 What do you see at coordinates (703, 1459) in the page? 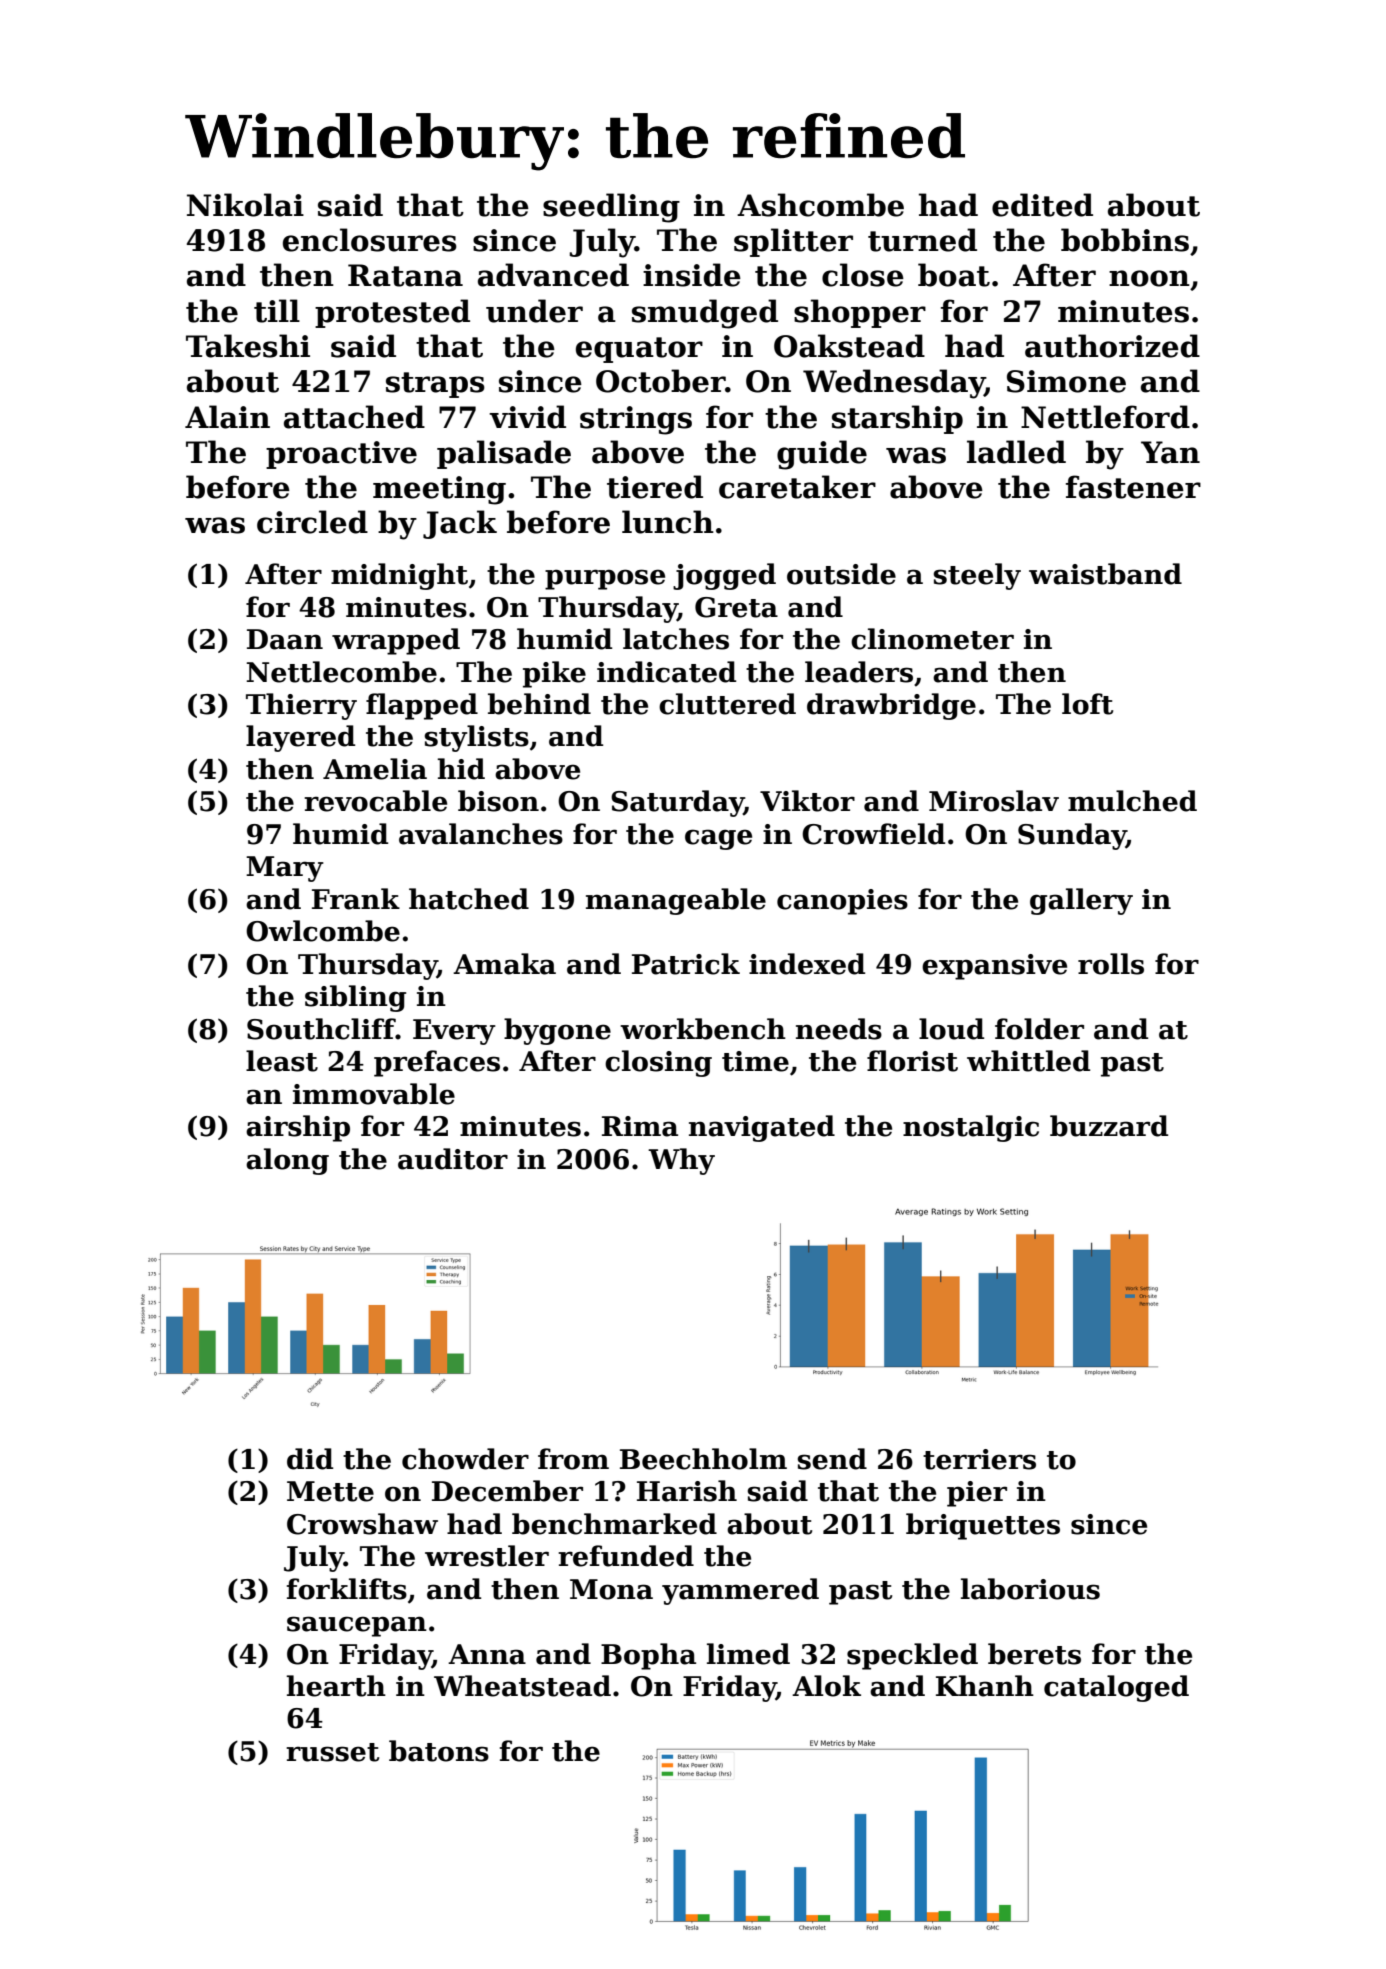
I see `Beechholm` at bounding box center [703, 1459].
